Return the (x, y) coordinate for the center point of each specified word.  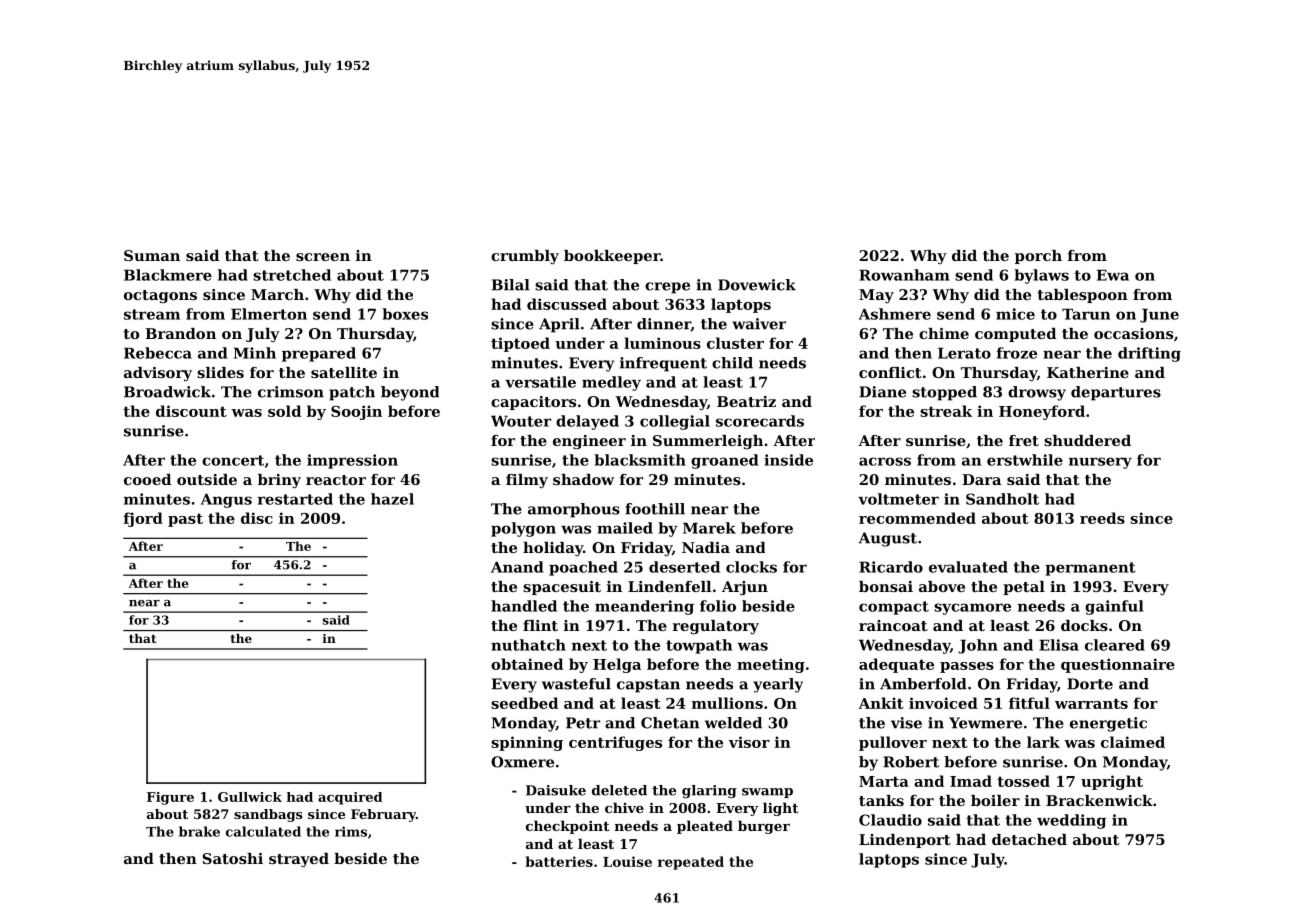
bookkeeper (612, 257)
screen (323, 257)
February (383, 815)
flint (540, 625)
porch (1038, 257)
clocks (751, 567)
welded (733, 723)
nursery (1100, 463)
